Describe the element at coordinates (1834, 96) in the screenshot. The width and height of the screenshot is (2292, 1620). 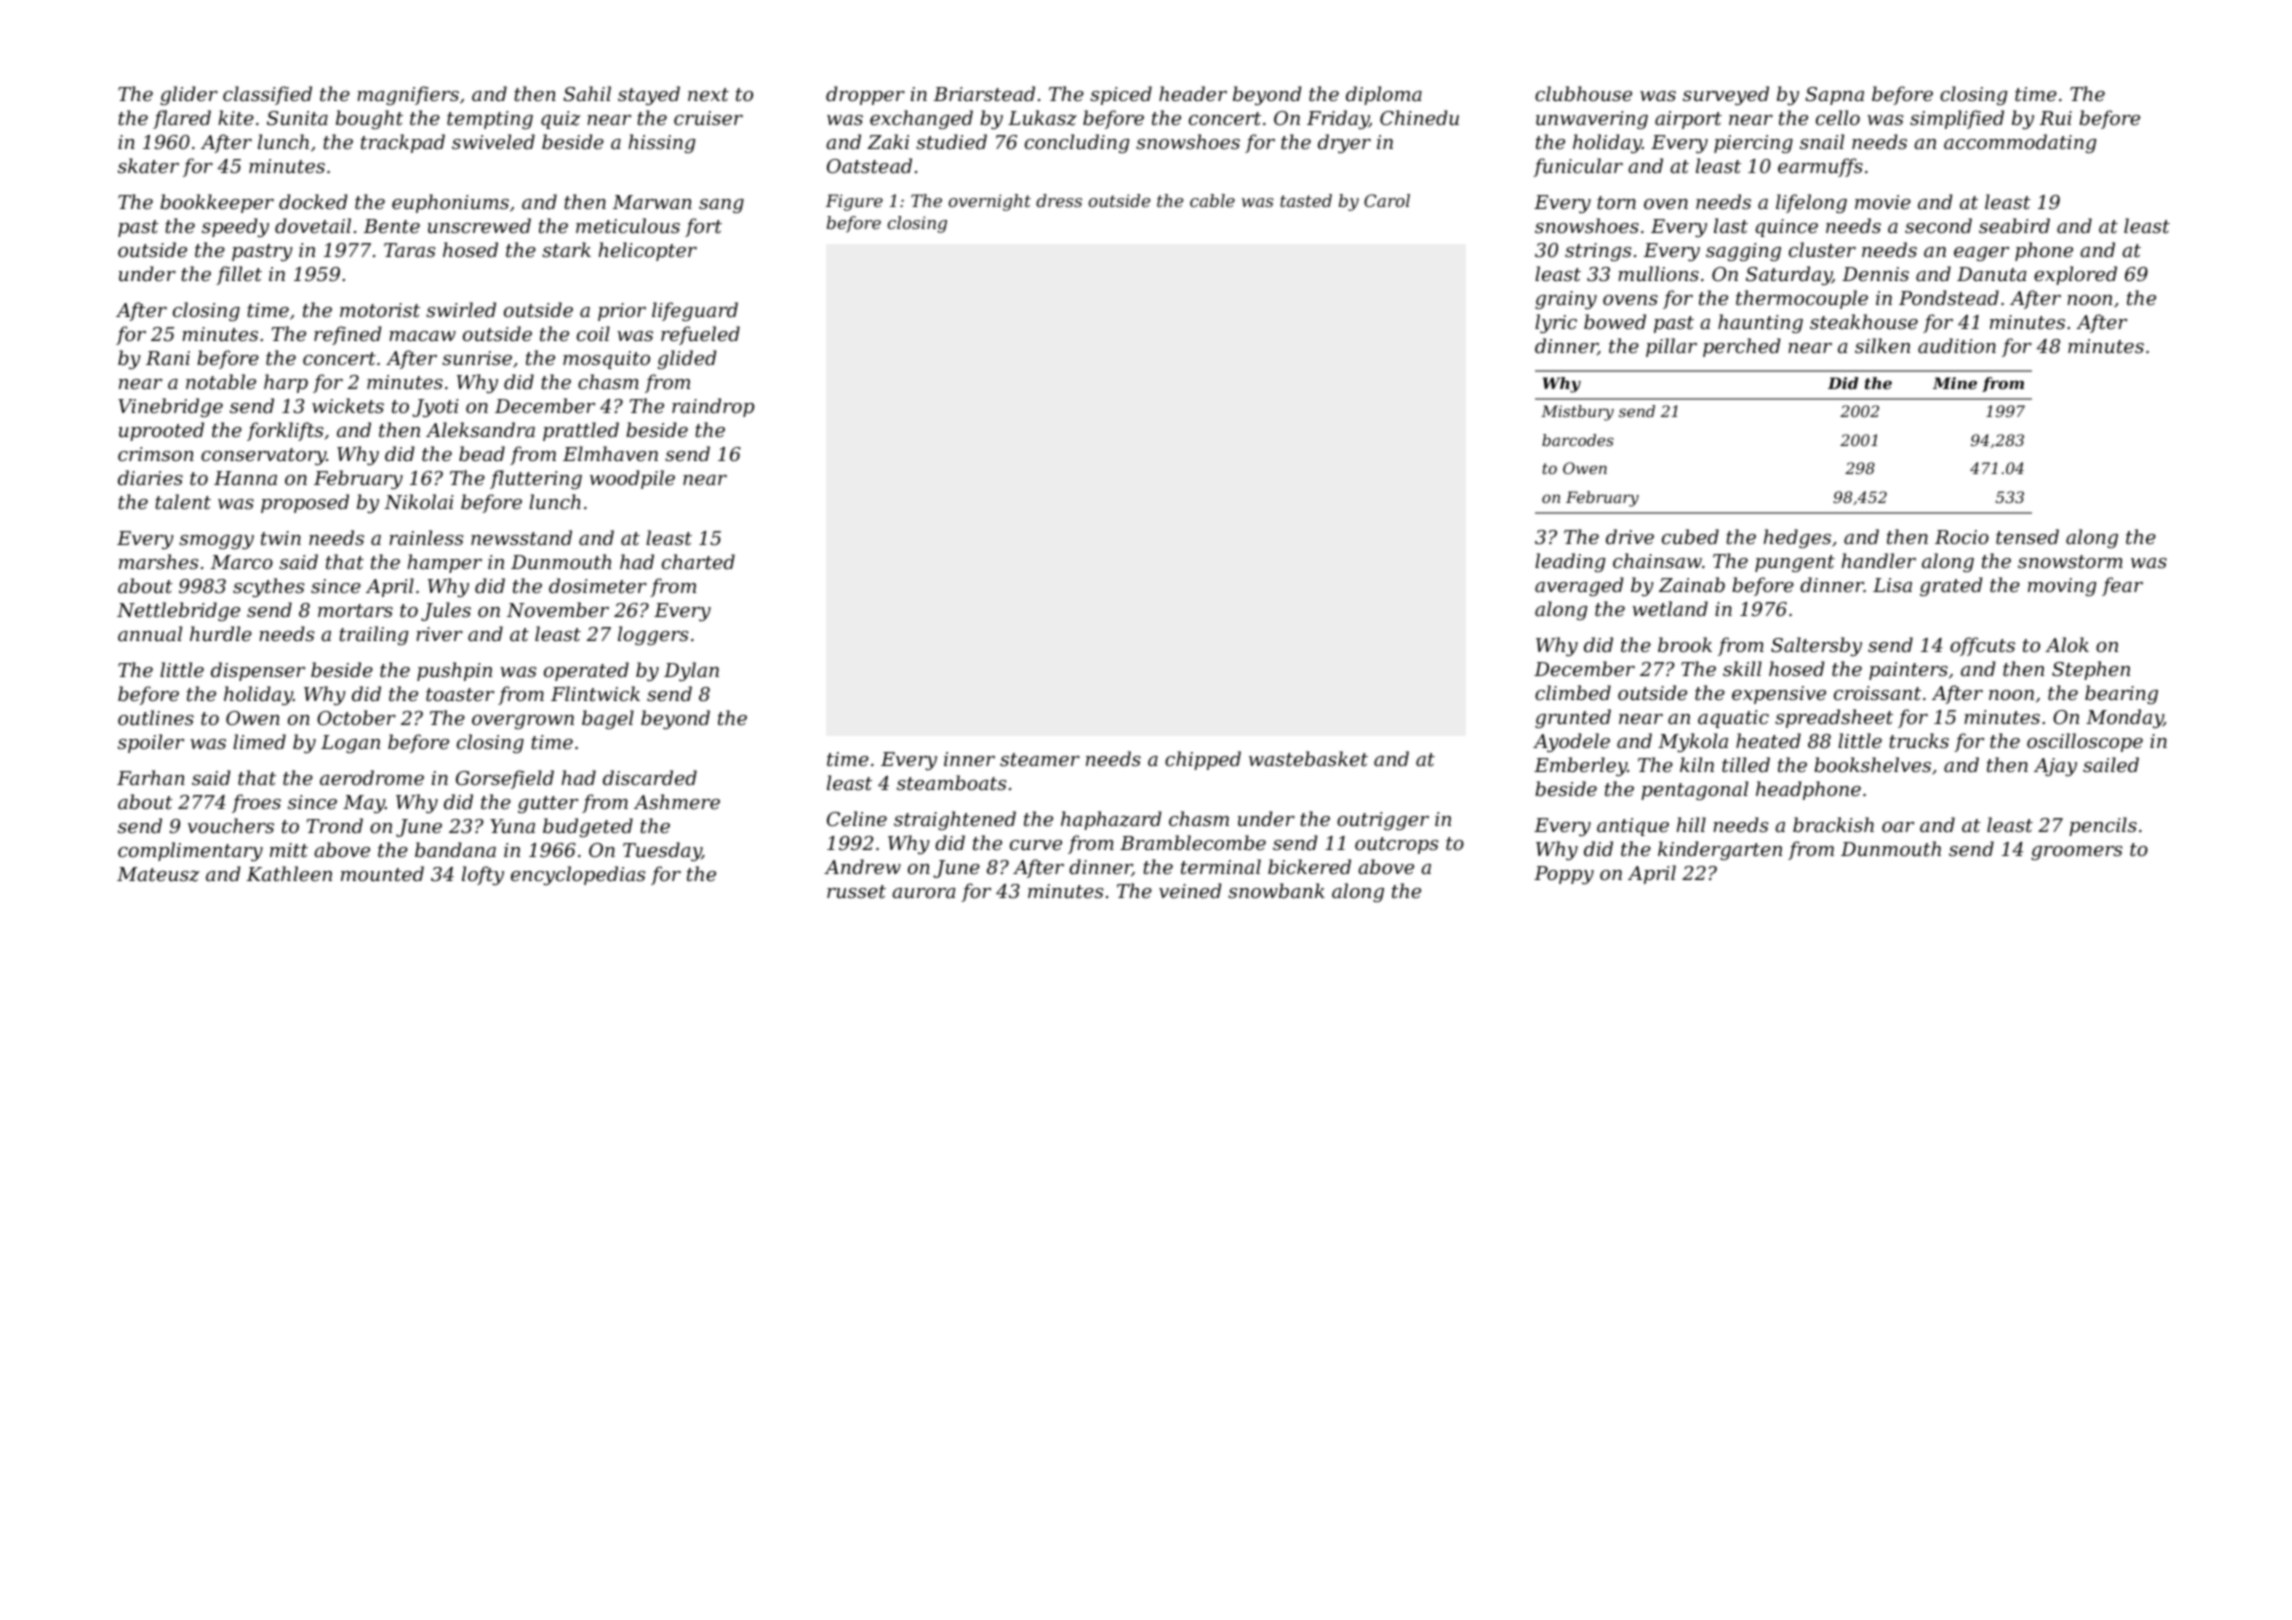
I see `Sapna` at that location.
